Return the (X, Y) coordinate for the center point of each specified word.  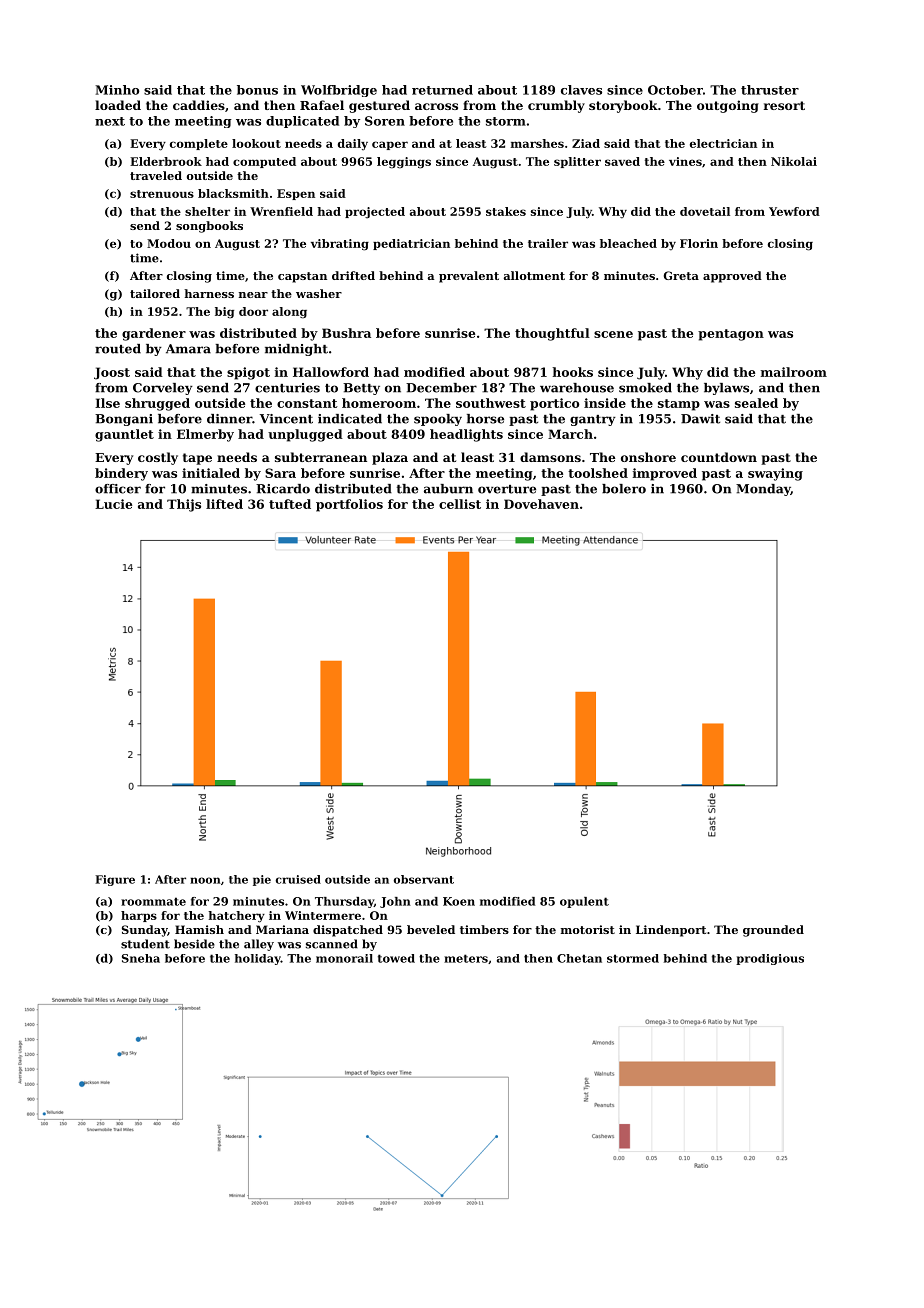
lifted (224, 504)
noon (205, 880)
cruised (298, 879)
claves (581, 90)
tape (197, 459)
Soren (385, 121)
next (110, 121)
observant (423, 879)
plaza (390, 458)
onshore (648, 457)
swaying (775, 474)
